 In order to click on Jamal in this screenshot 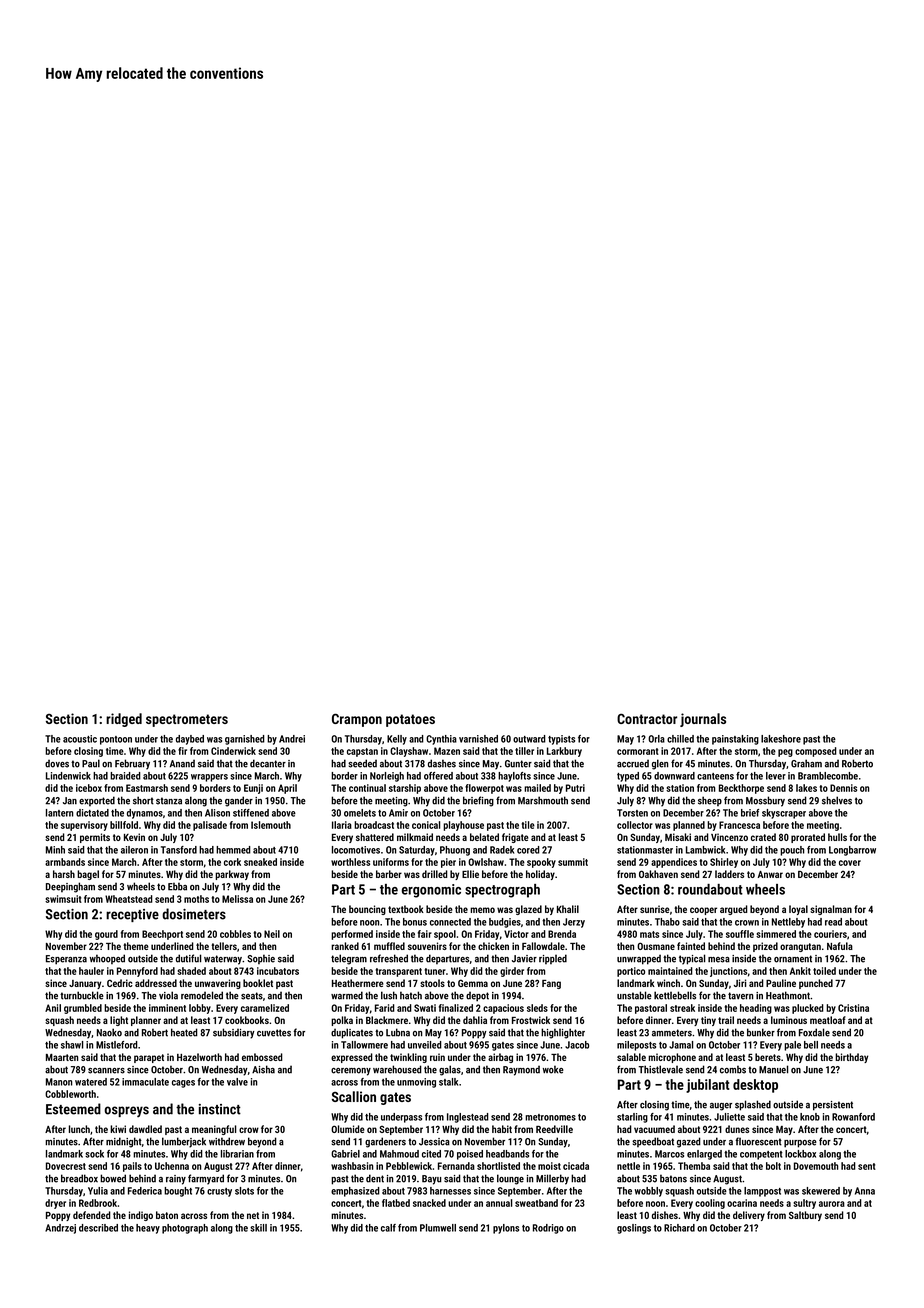, I will do `click(681, 1045)`.
